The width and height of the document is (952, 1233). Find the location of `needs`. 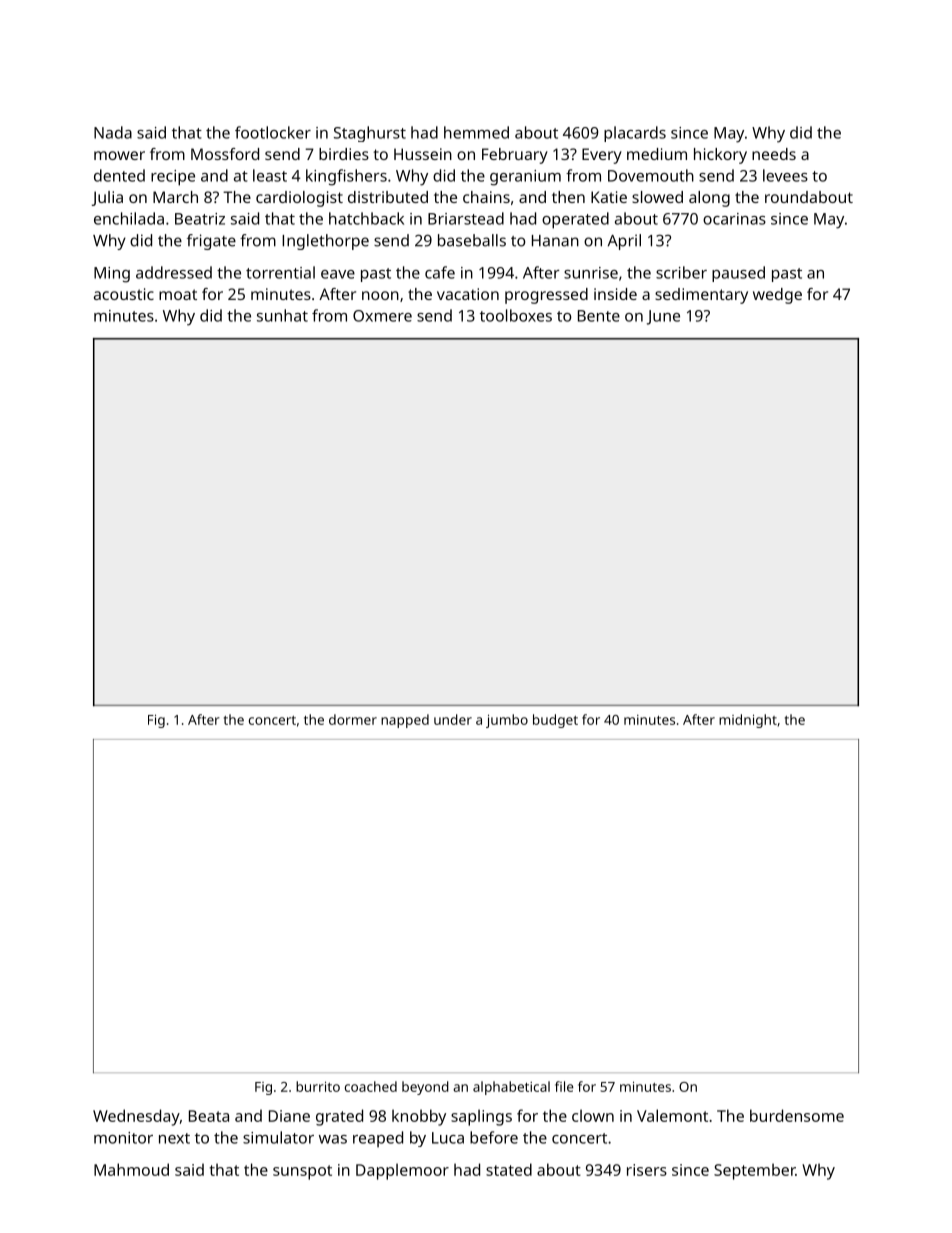

needs is located at coordinates (774, 154).
